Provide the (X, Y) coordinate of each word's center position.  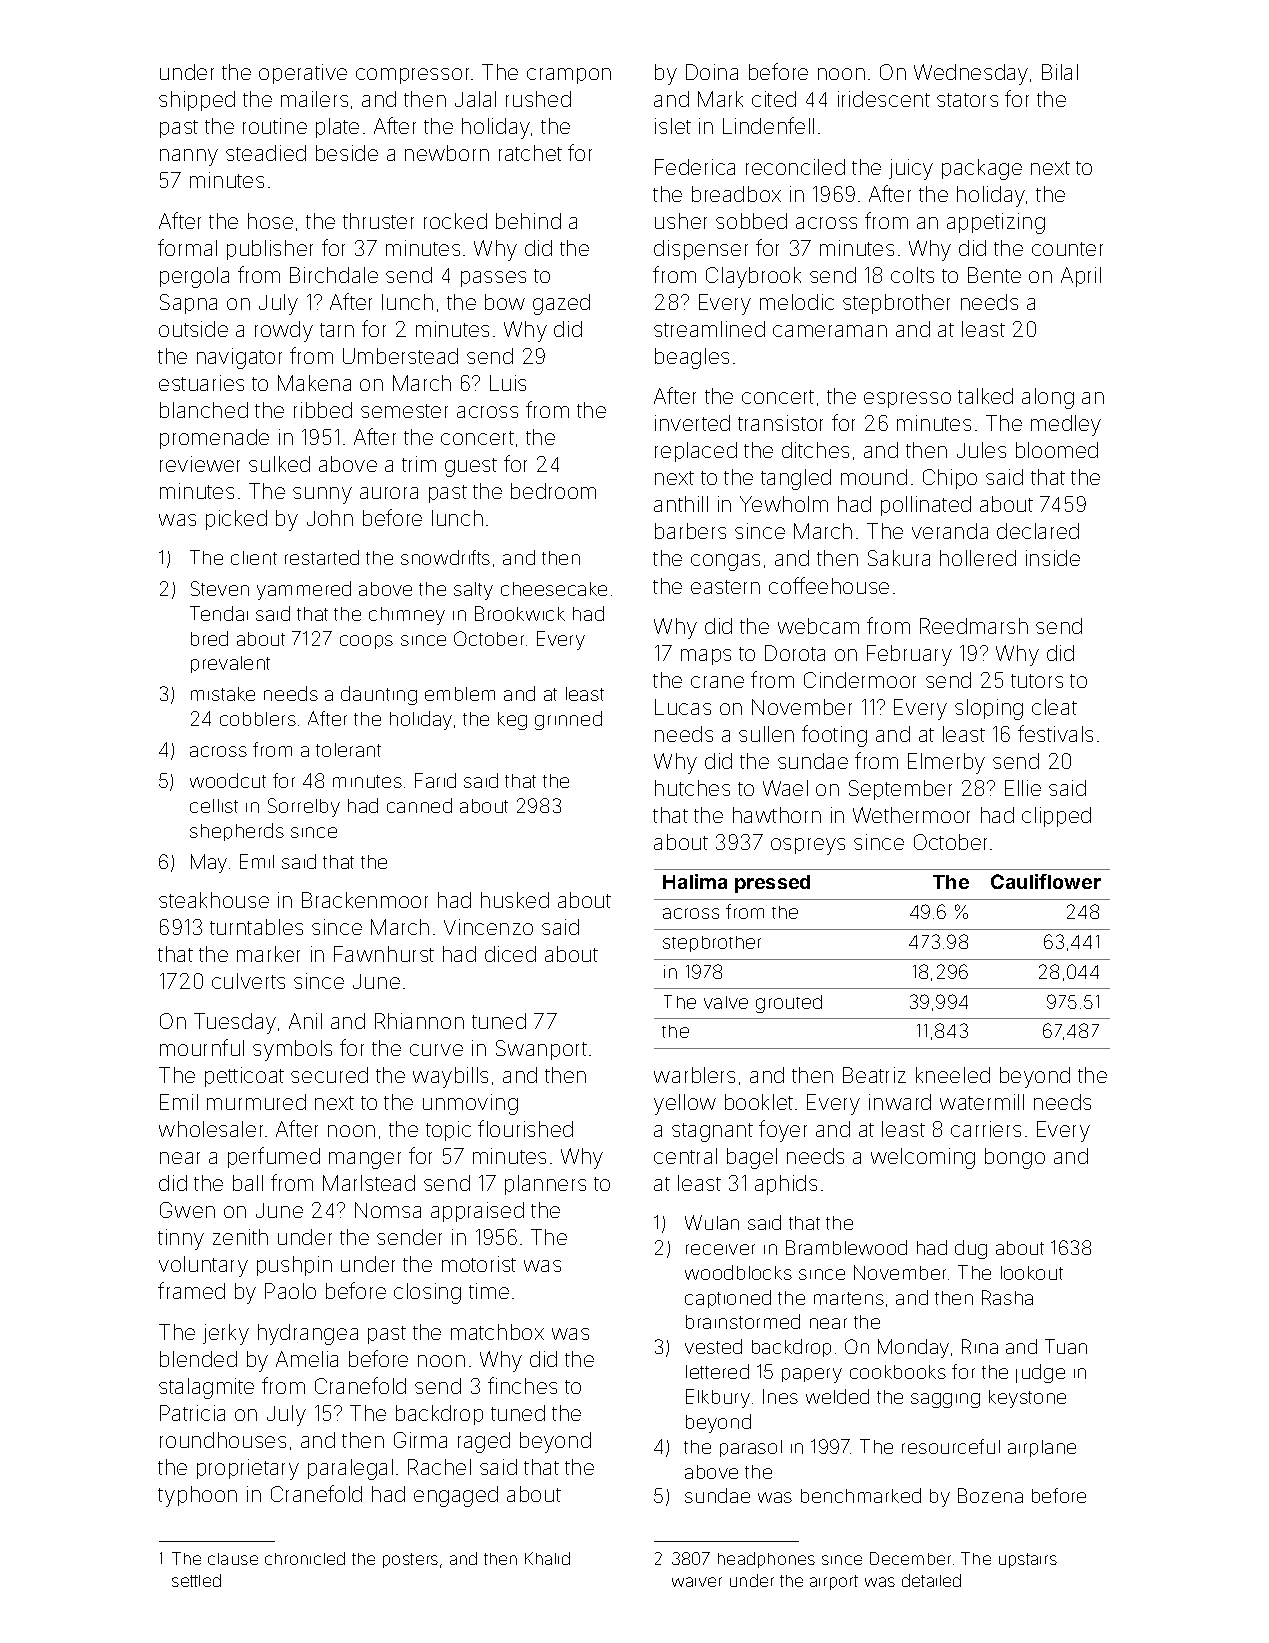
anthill (681, 504)
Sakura (899, 558)
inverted (692, 423)
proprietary (248, 1469)
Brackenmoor (365, 900)
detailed (931, 1580)
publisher (270, 250)
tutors (1037, 681)
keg (512, 721)
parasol (751, 1448)
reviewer (200, 464)
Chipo (950, 479)
